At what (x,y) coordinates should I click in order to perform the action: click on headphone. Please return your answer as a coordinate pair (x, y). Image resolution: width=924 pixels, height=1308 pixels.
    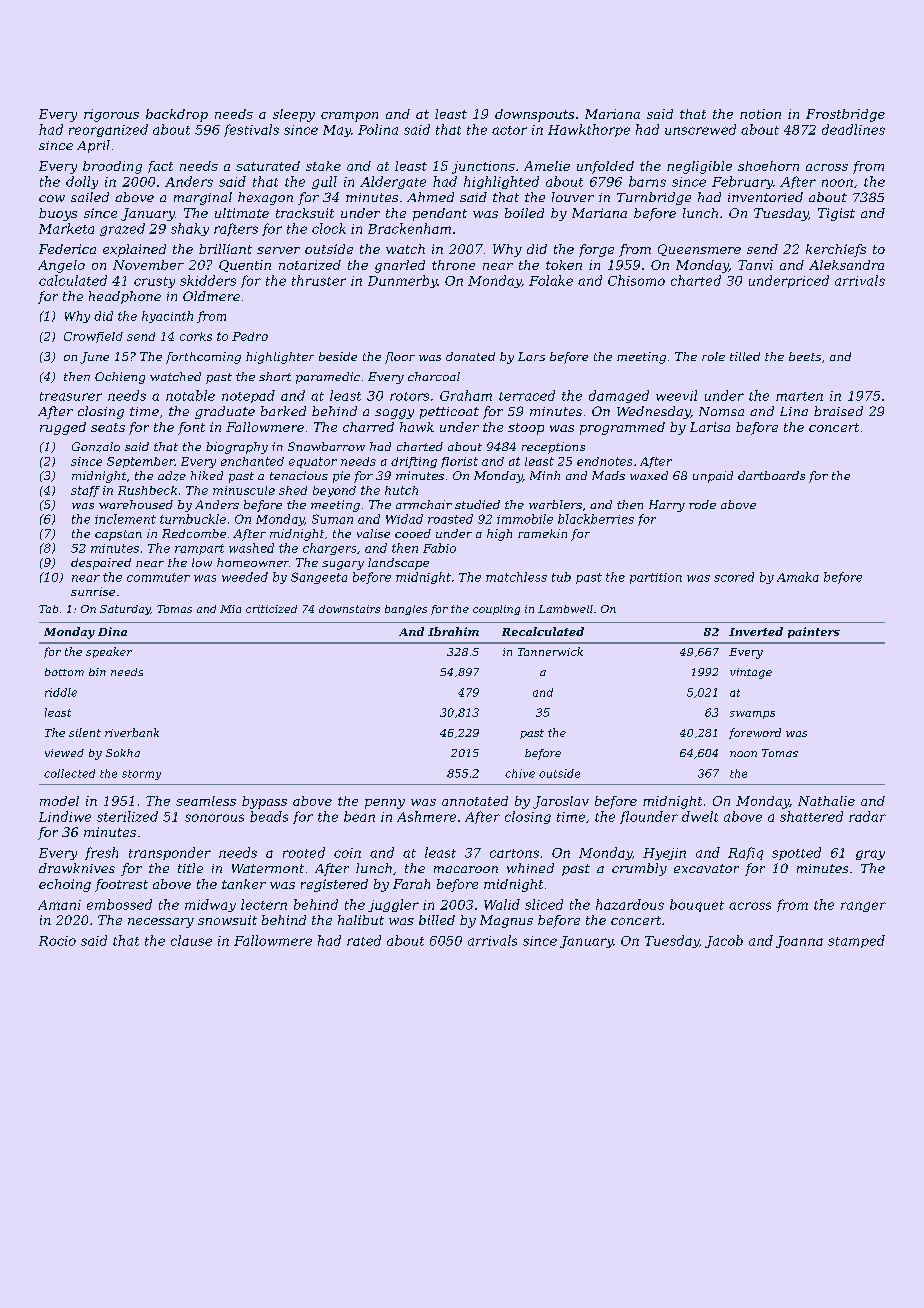
    Looking at the image, I should click on (125, 297).
